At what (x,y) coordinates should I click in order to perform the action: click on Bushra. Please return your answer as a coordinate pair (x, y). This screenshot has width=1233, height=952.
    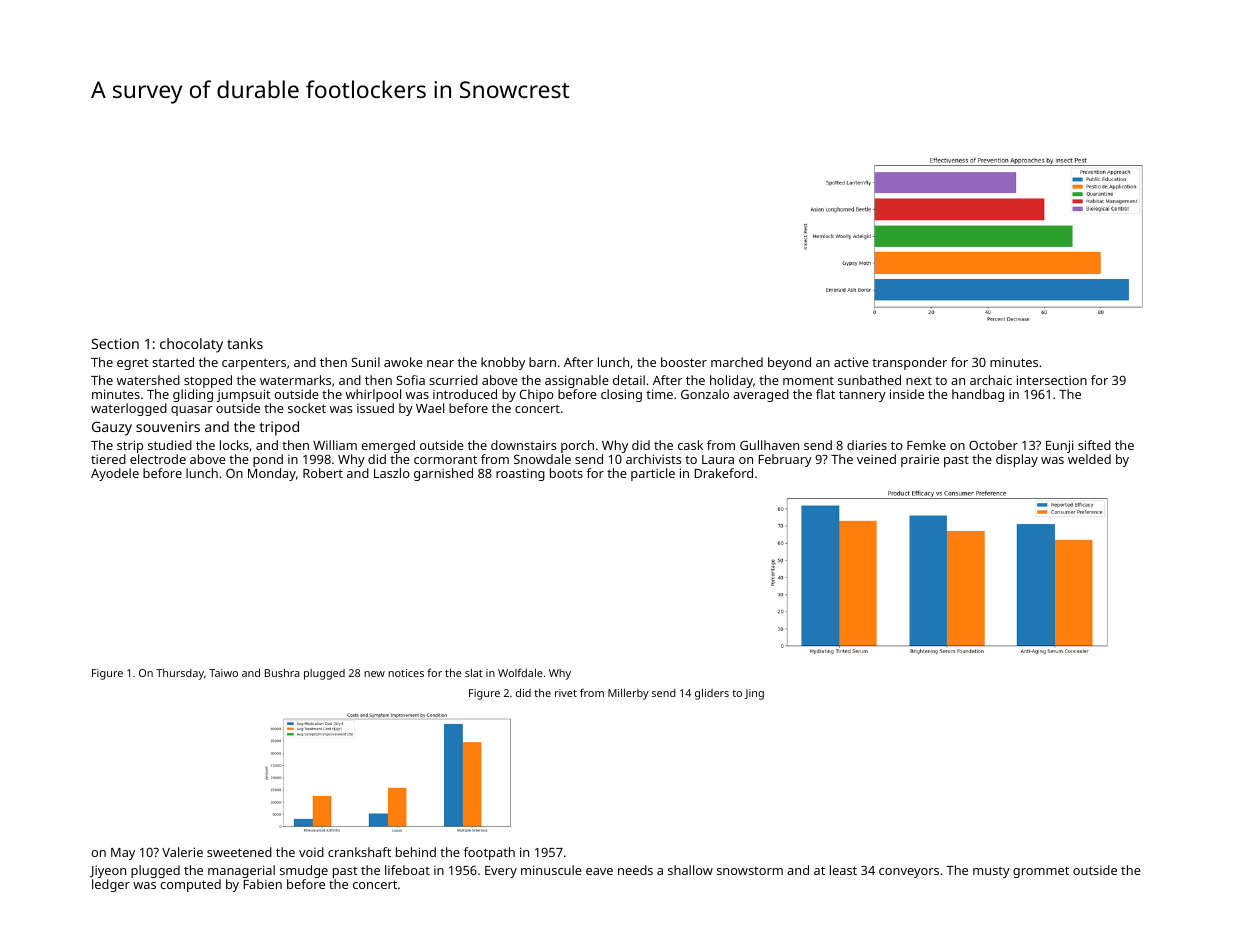
    Looking at the image, I should click on (282, 672).
